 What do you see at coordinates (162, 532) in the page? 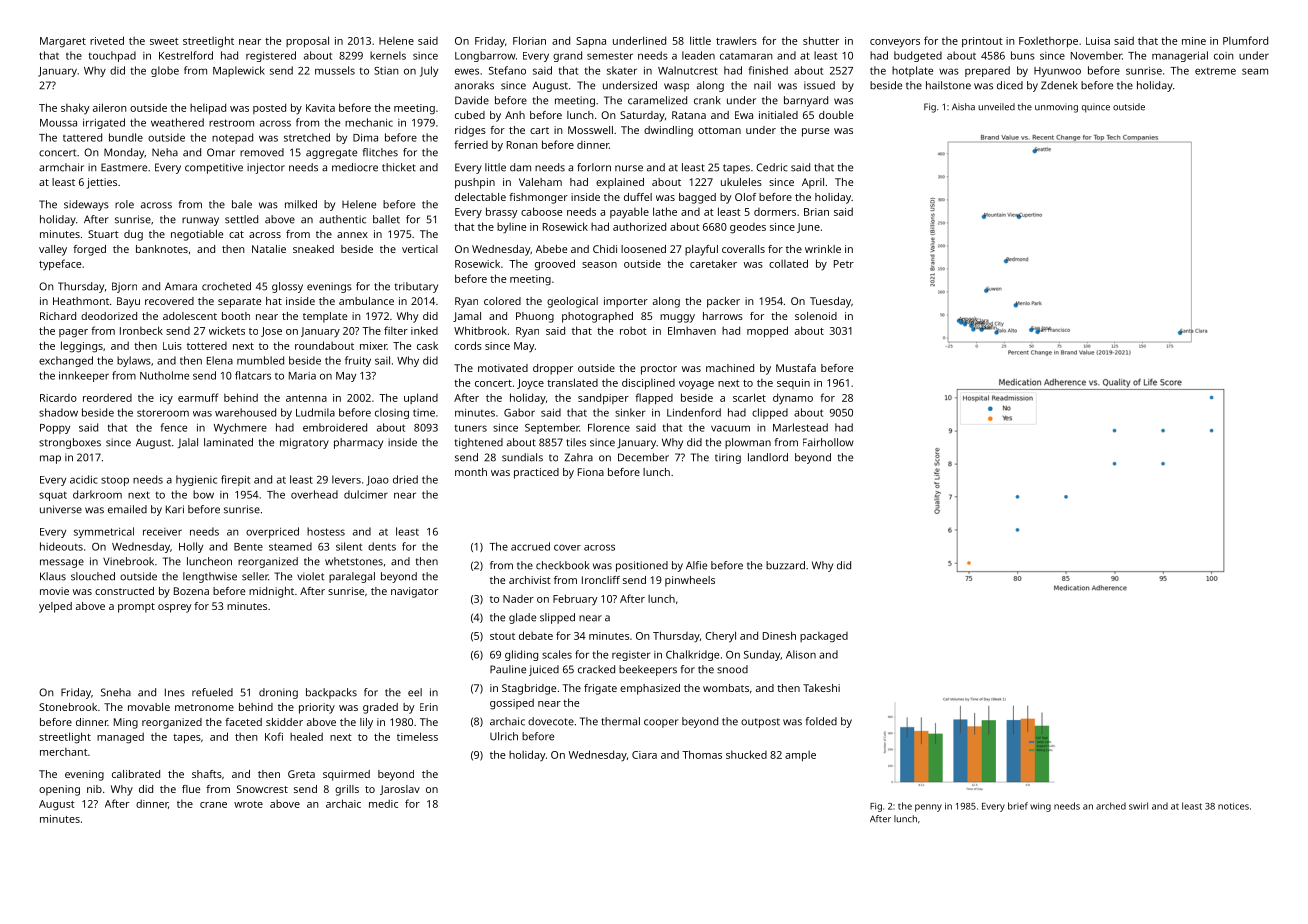
I see `receiver` at bounding box center [162, 532].
